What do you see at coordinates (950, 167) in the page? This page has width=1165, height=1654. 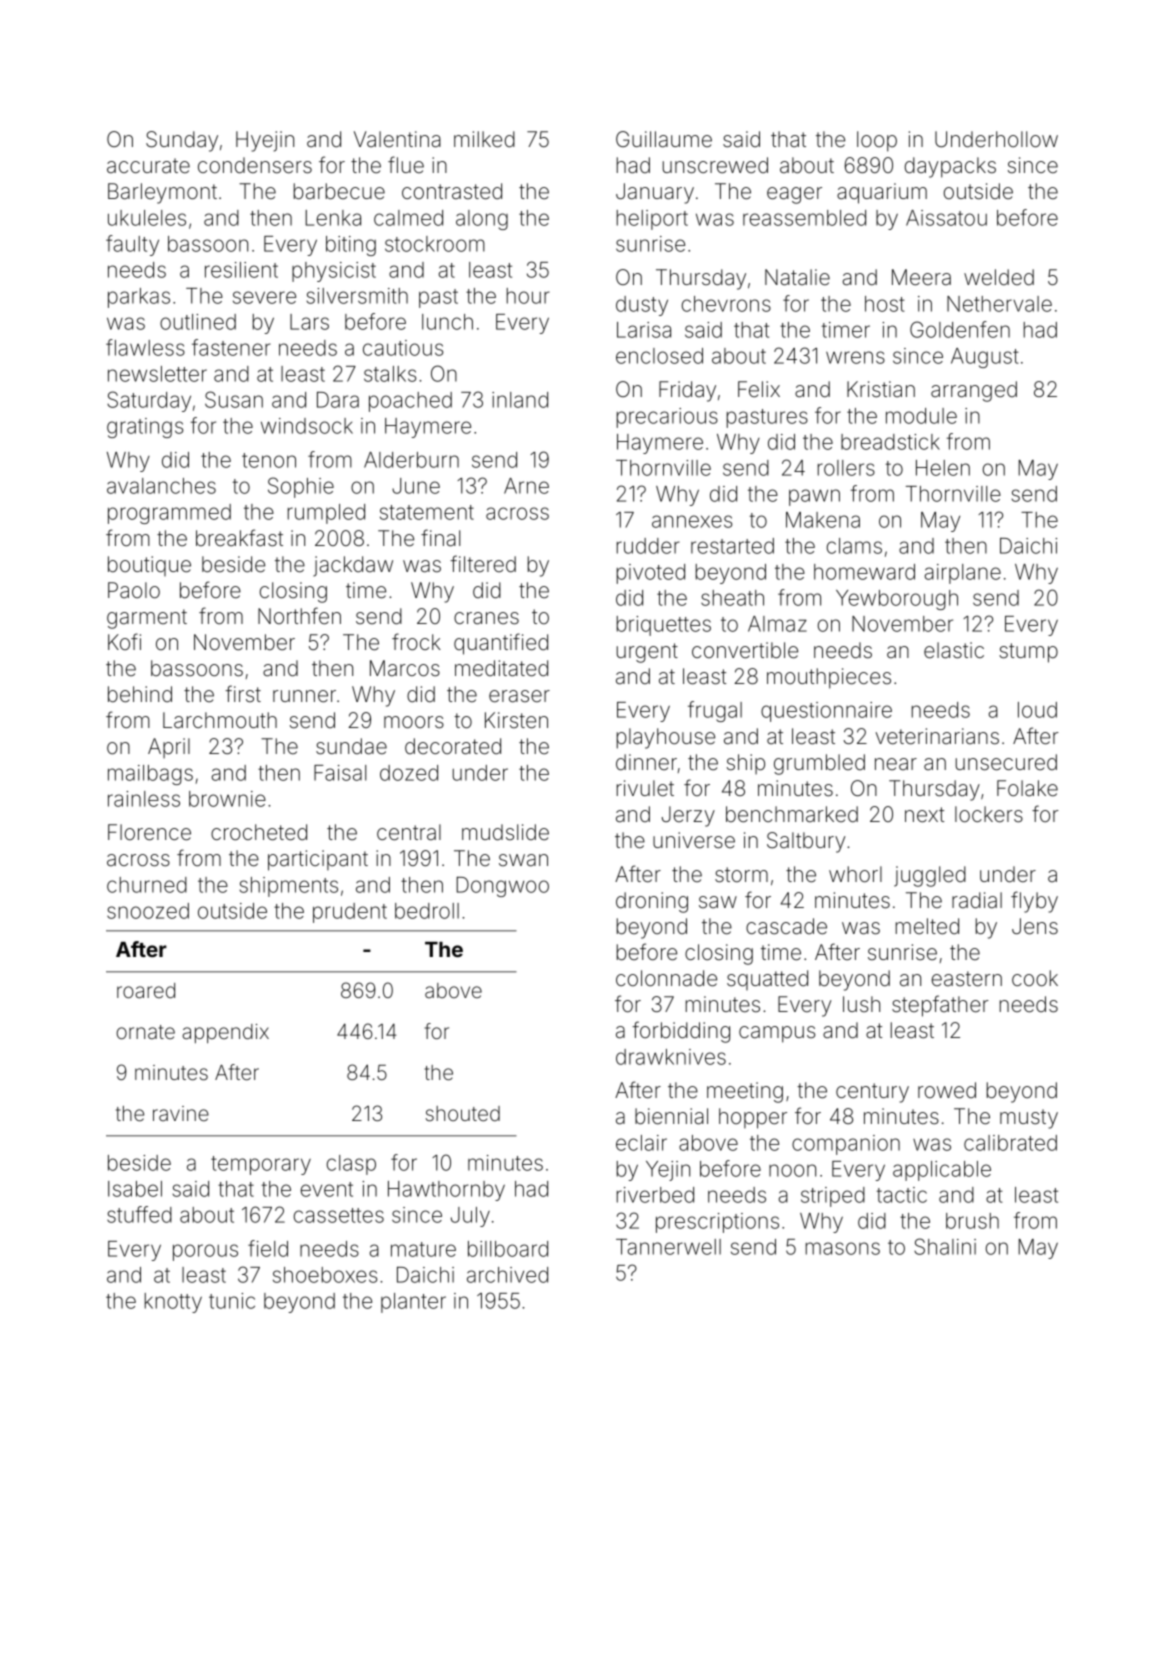 I see `daypacks` at bounding box center [950, 167].
